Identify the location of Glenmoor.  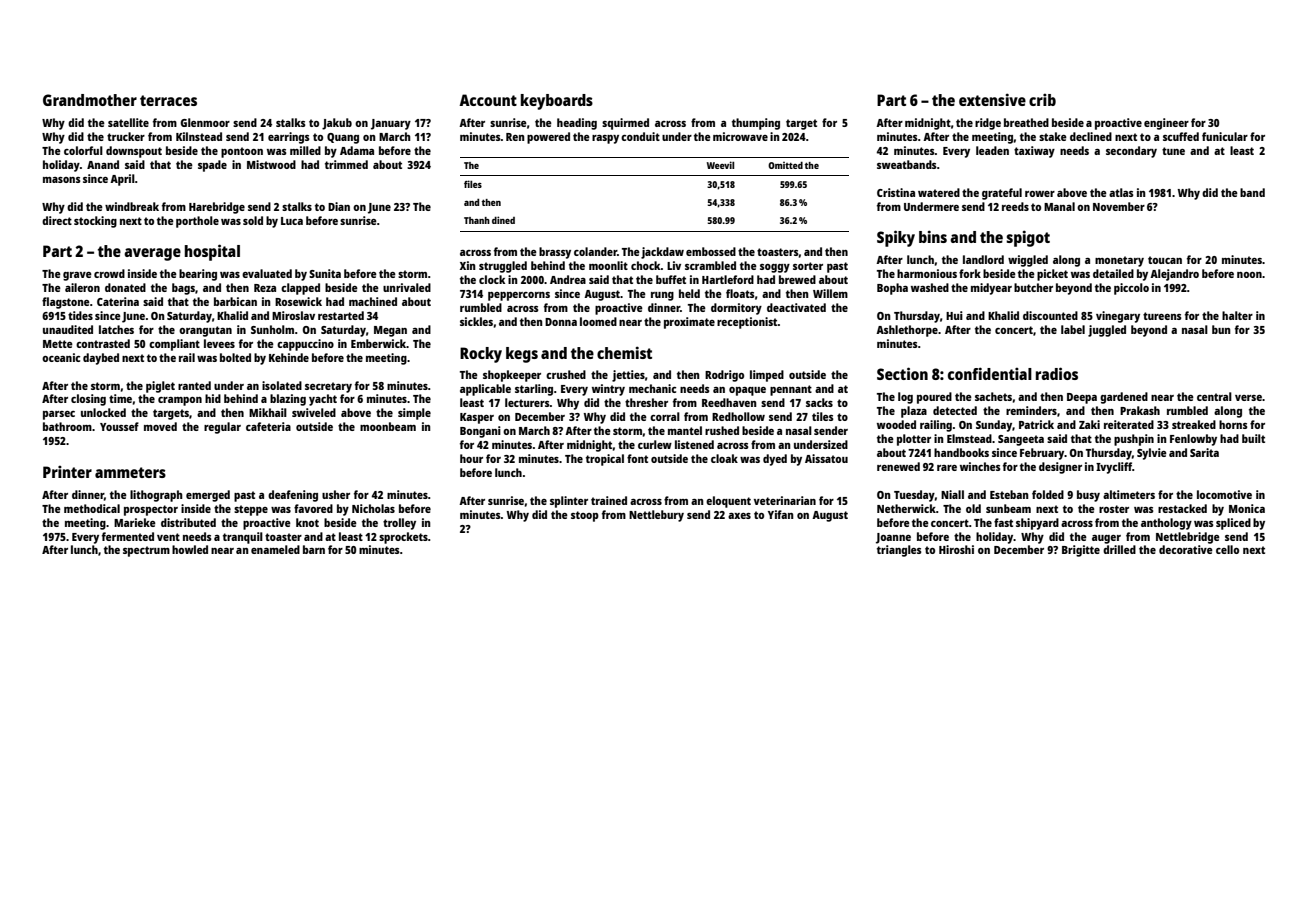
(205, 122).
